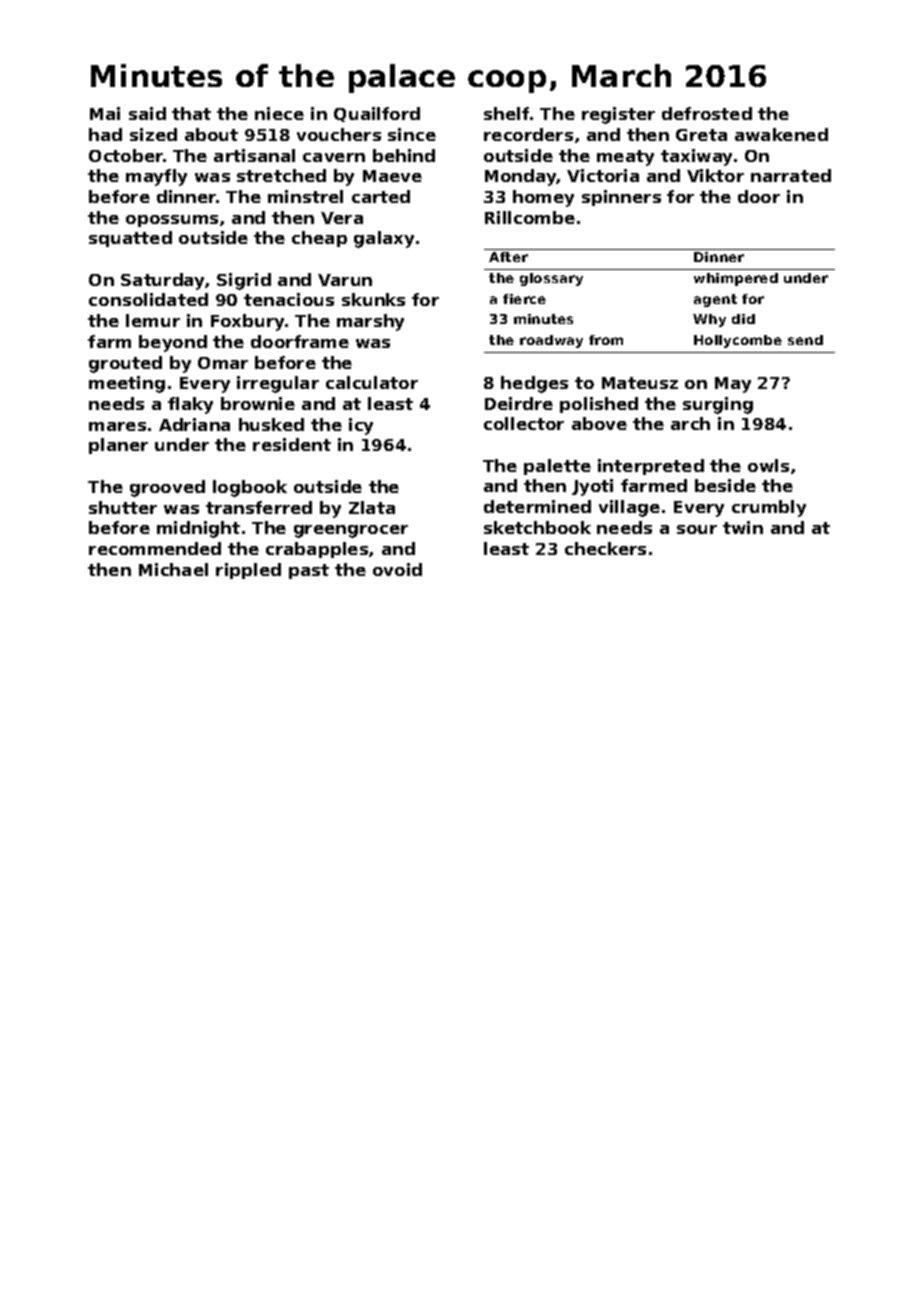 This document has width=924, height=1308. Describe the element at coordinates (506, 113) in the document. I see `shelf` at that location.
